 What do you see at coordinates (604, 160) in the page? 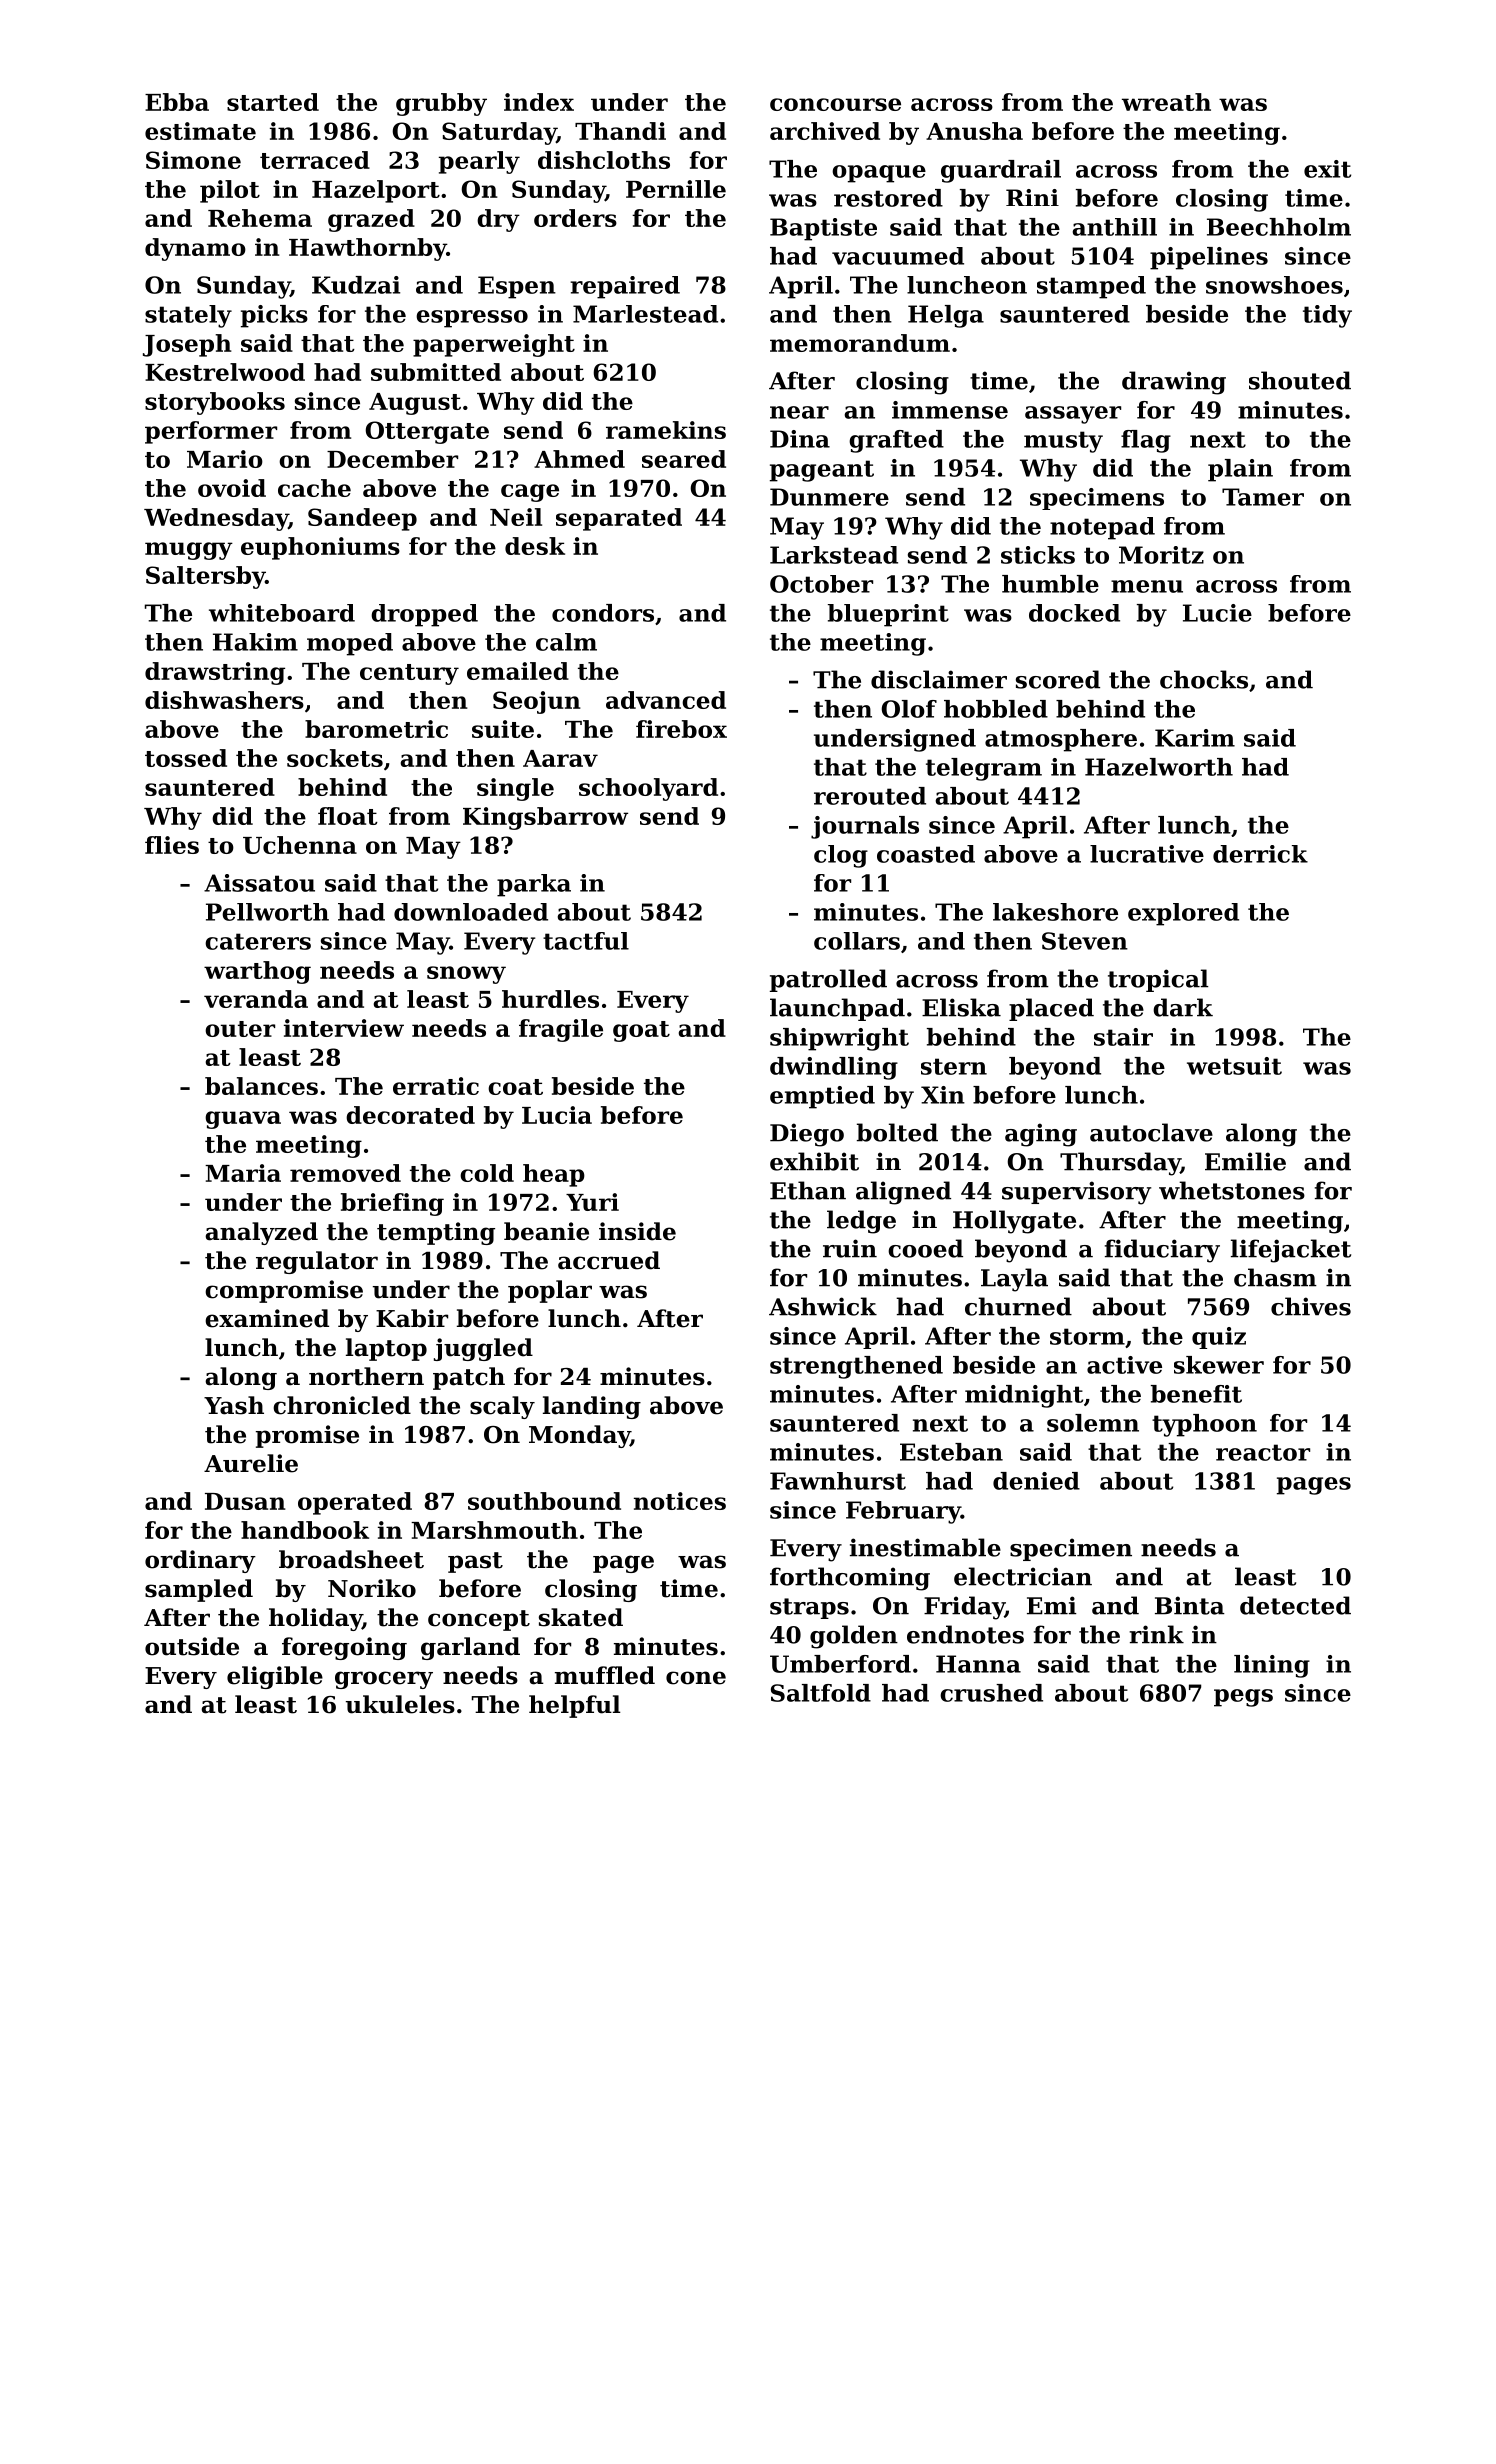
I see `dishcloths` at bounding box center [604, 160].
